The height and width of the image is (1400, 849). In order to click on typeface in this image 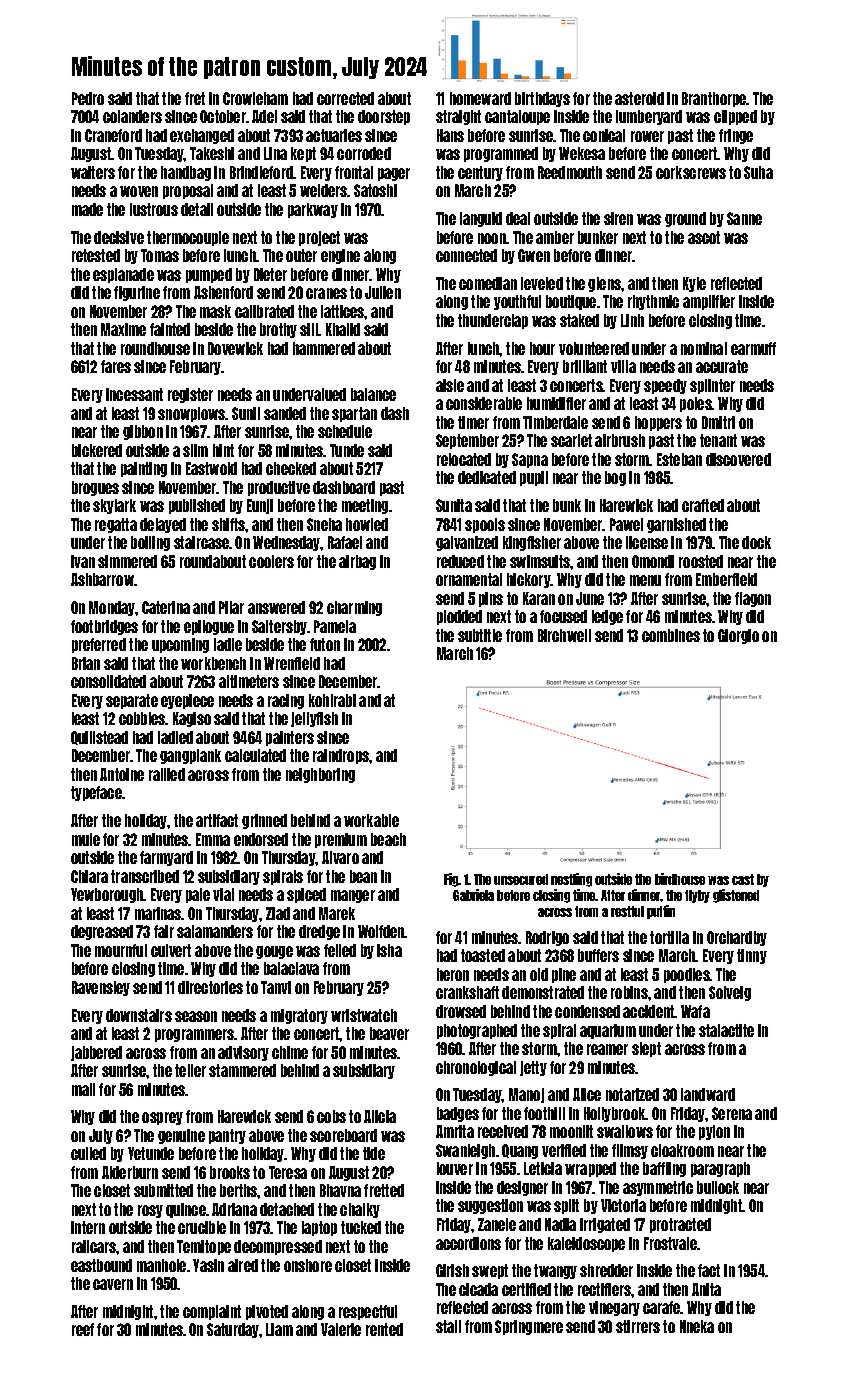, I will do `click(96, 793)`.
